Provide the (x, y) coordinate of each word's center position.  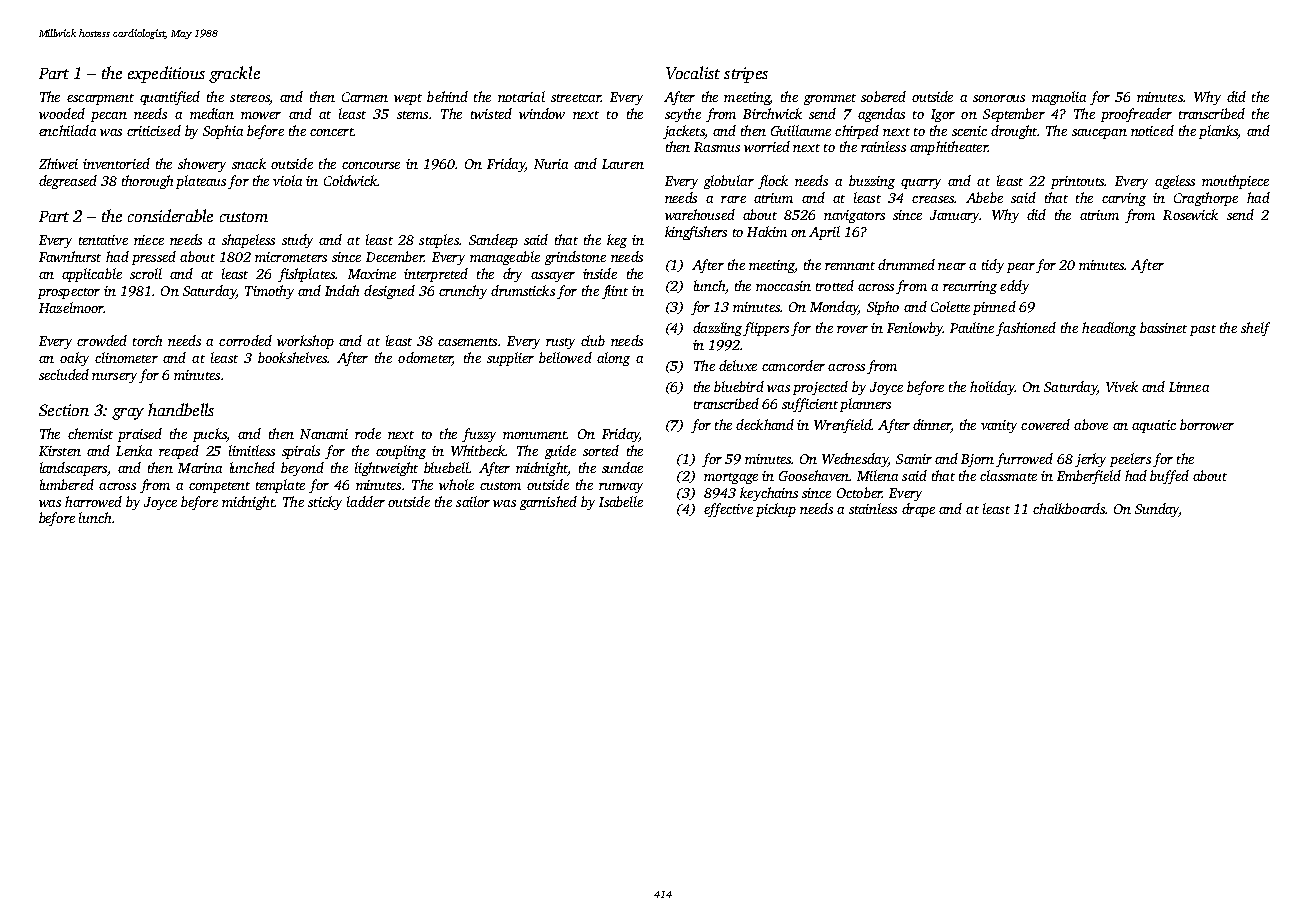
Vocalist (693, 72)
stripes (746, 75)
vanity (999, 426)
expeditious (166, 74)
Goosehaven (814, 475)
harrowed (93, 501)
